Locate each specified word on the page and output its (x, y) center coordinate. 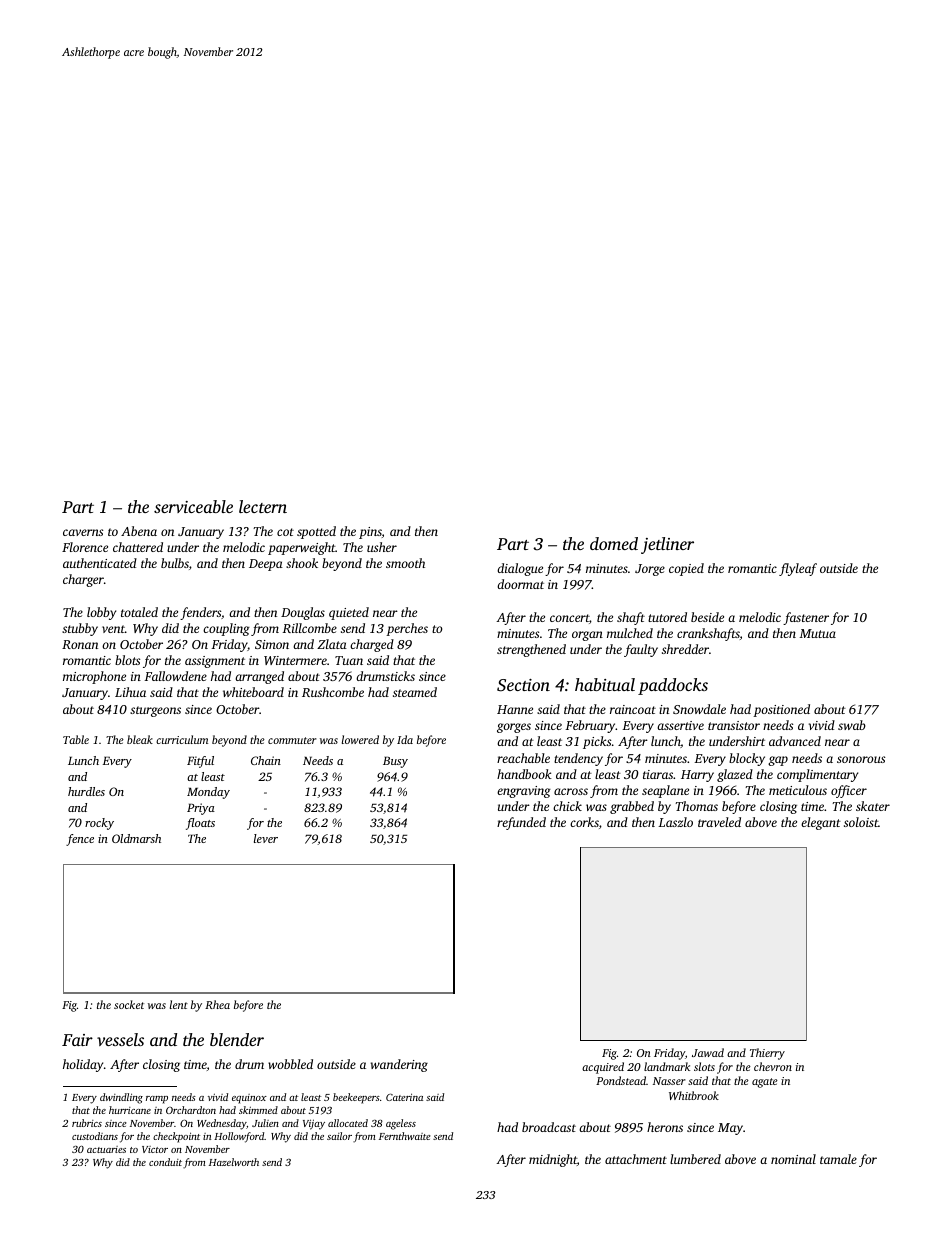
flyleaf (798, 569)
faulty (641, 650)
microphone (94, 677)
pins (370, 533)
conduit (165, 1162)
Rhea (217, 1004)
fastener (806, 618)
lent (179, 1004)
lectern (263, 506)
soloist (861, 822)
